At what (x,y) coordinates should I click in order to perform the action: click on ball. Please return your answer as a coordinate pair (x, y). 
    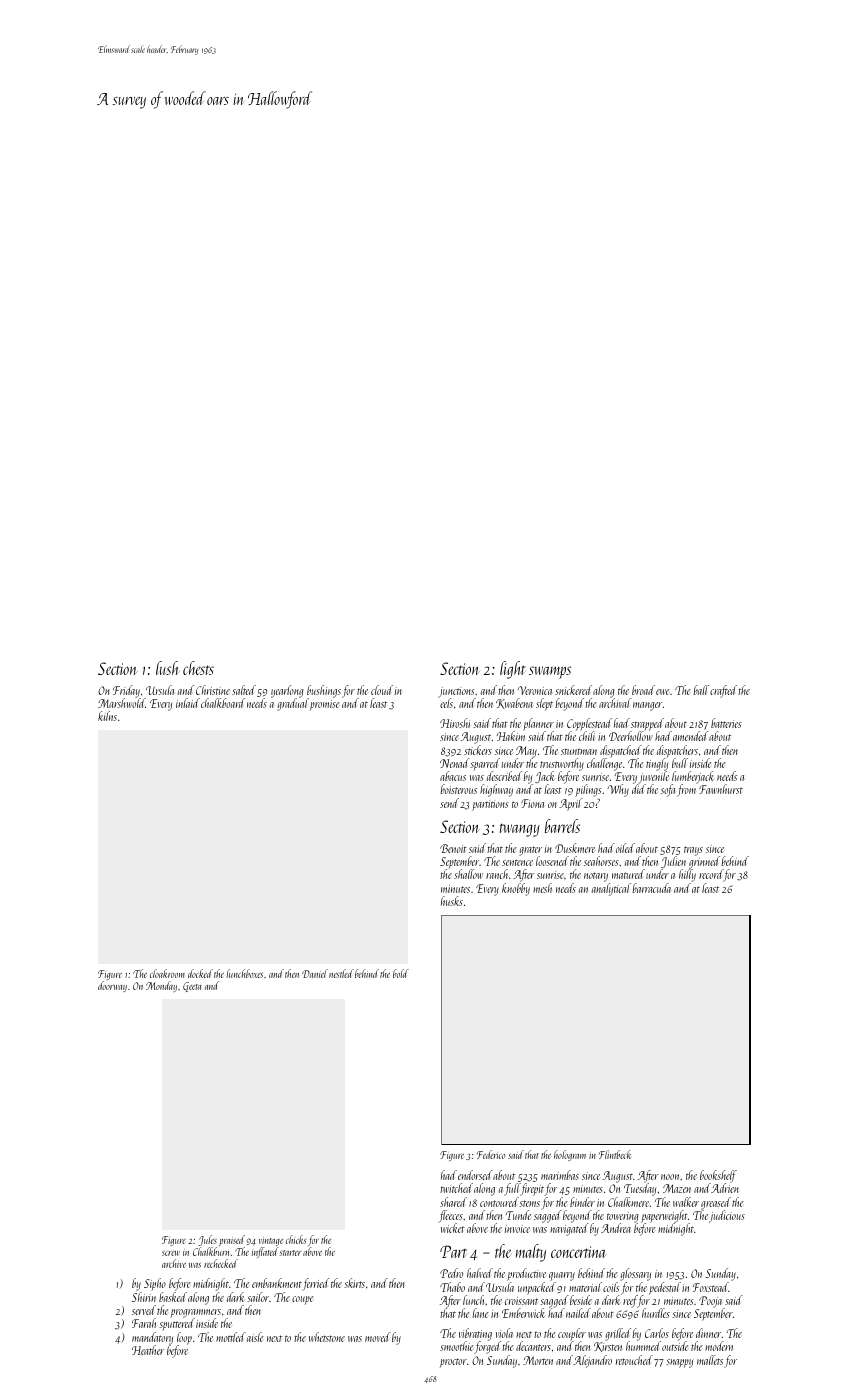
    Looking at the image, I should click on (701, 690).
